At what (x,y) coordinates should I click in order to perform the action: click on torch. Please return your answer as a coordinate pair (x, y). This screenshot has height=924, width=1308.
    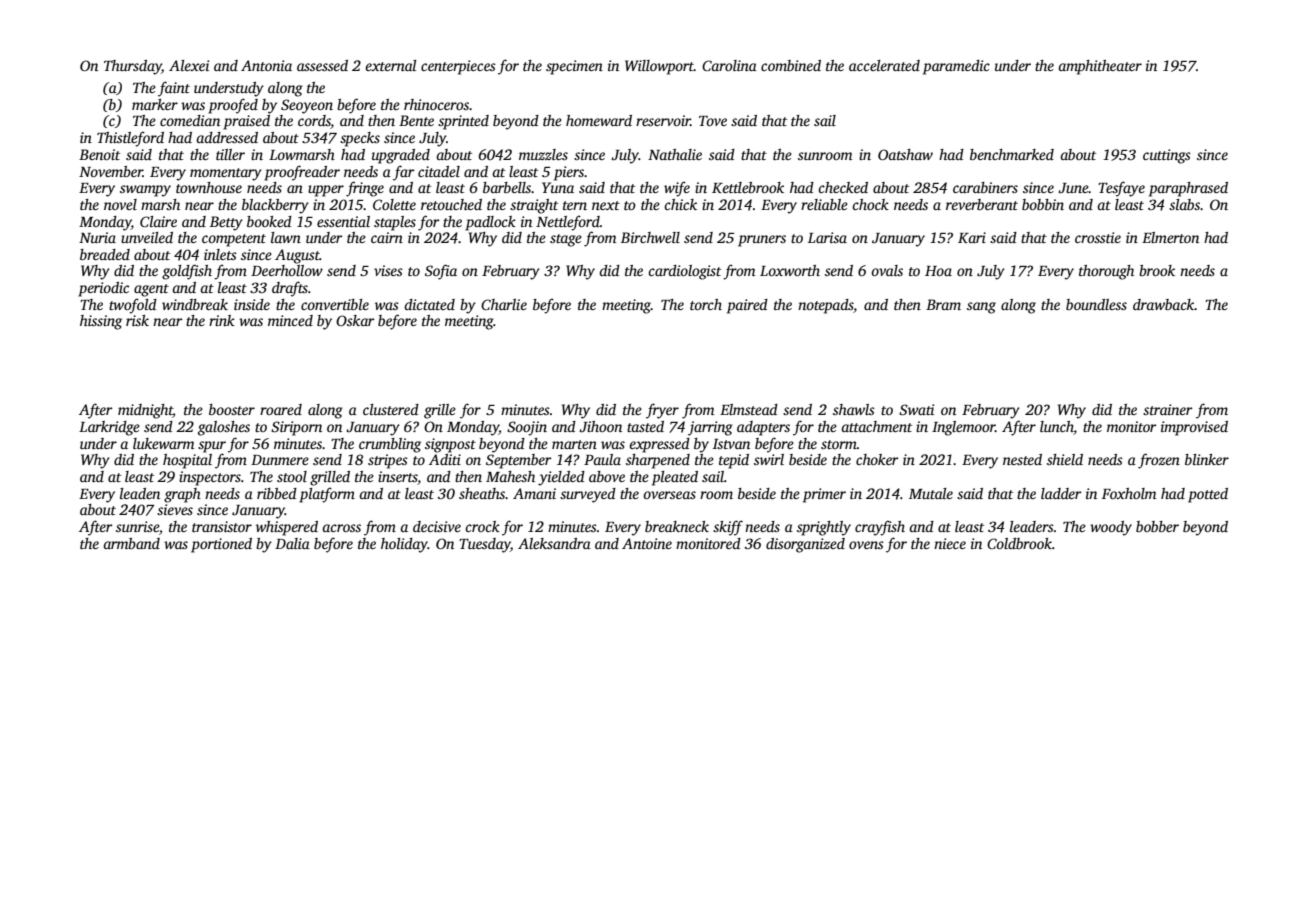
    Looking at the image, I should click on (706, 304).
